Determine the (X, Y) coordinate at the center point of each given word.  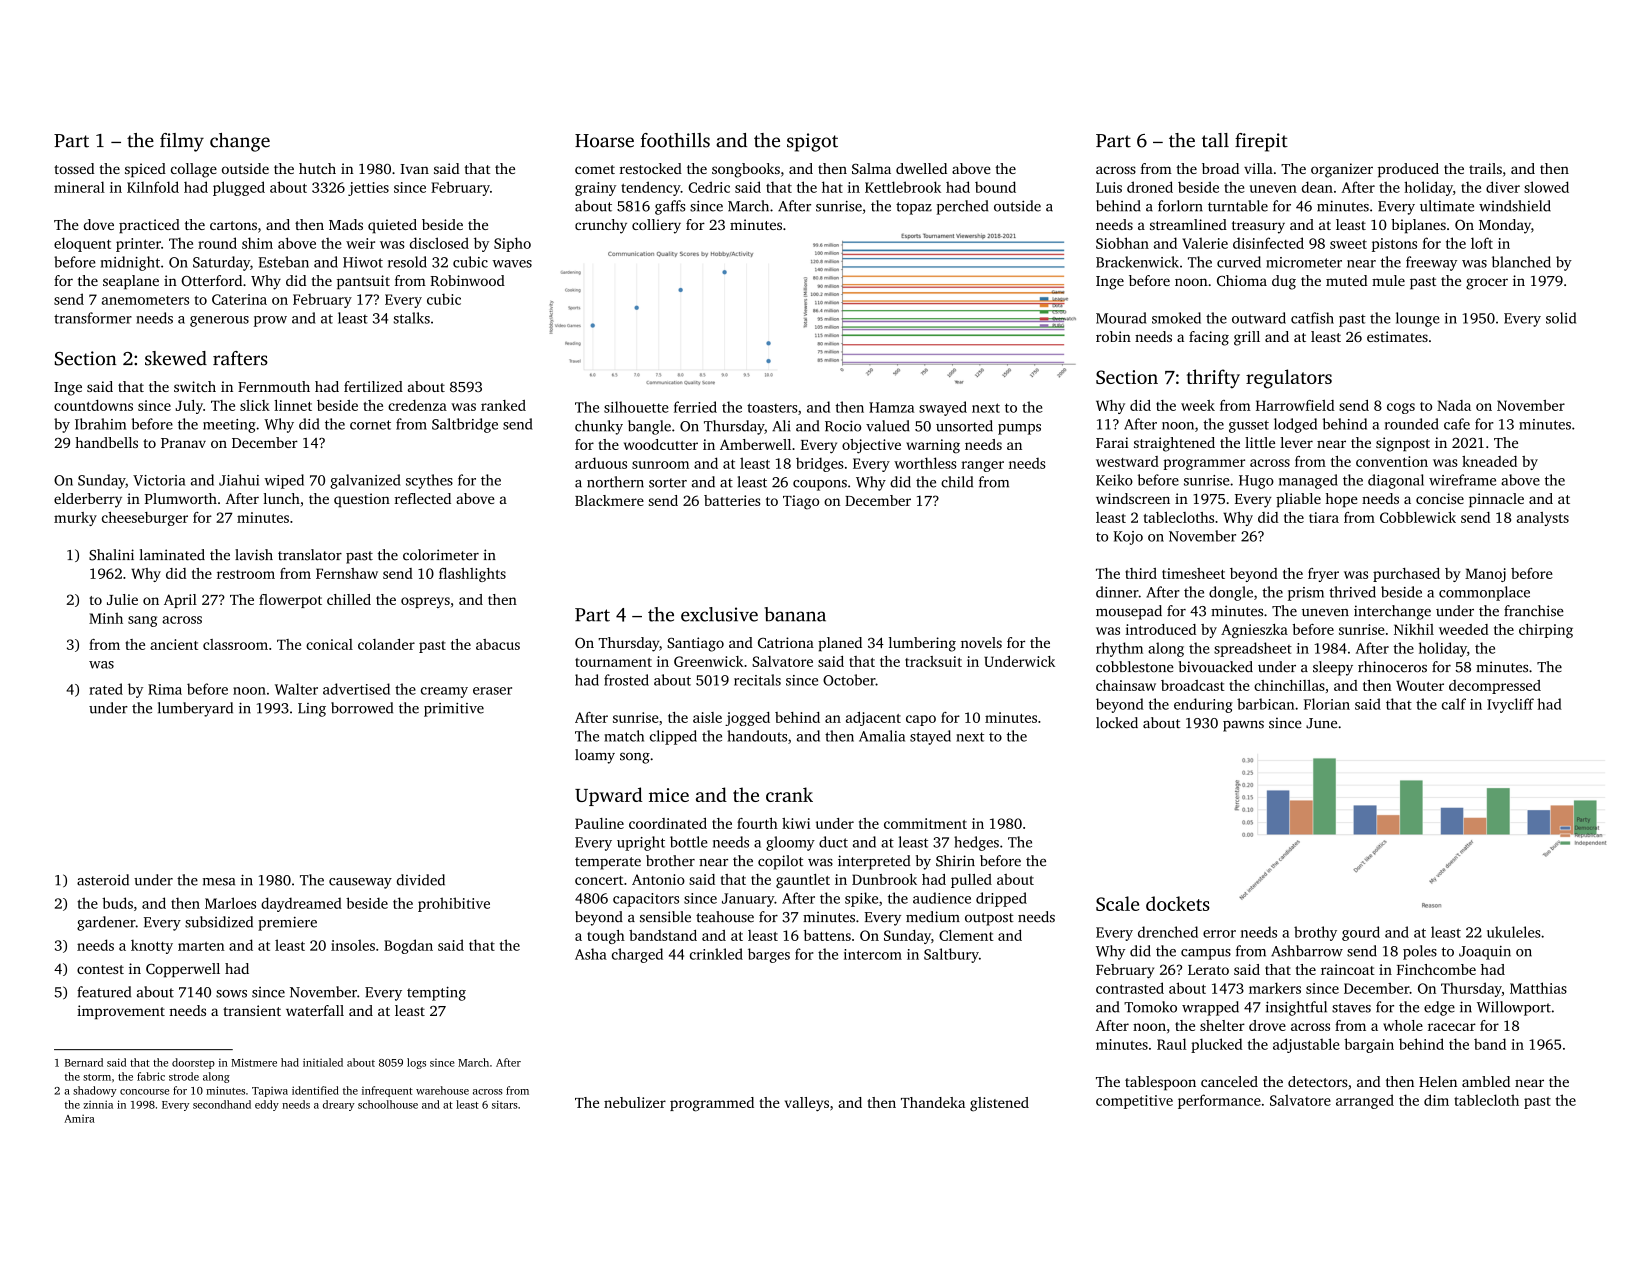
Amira (79, 1118)
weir (360, 243)
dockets (1178, 903)
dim (1436, 1100)
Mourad (1121, 318)
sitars (504, 1104)
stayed (930, 737)
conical (329, 644)
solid (1561, 318)
